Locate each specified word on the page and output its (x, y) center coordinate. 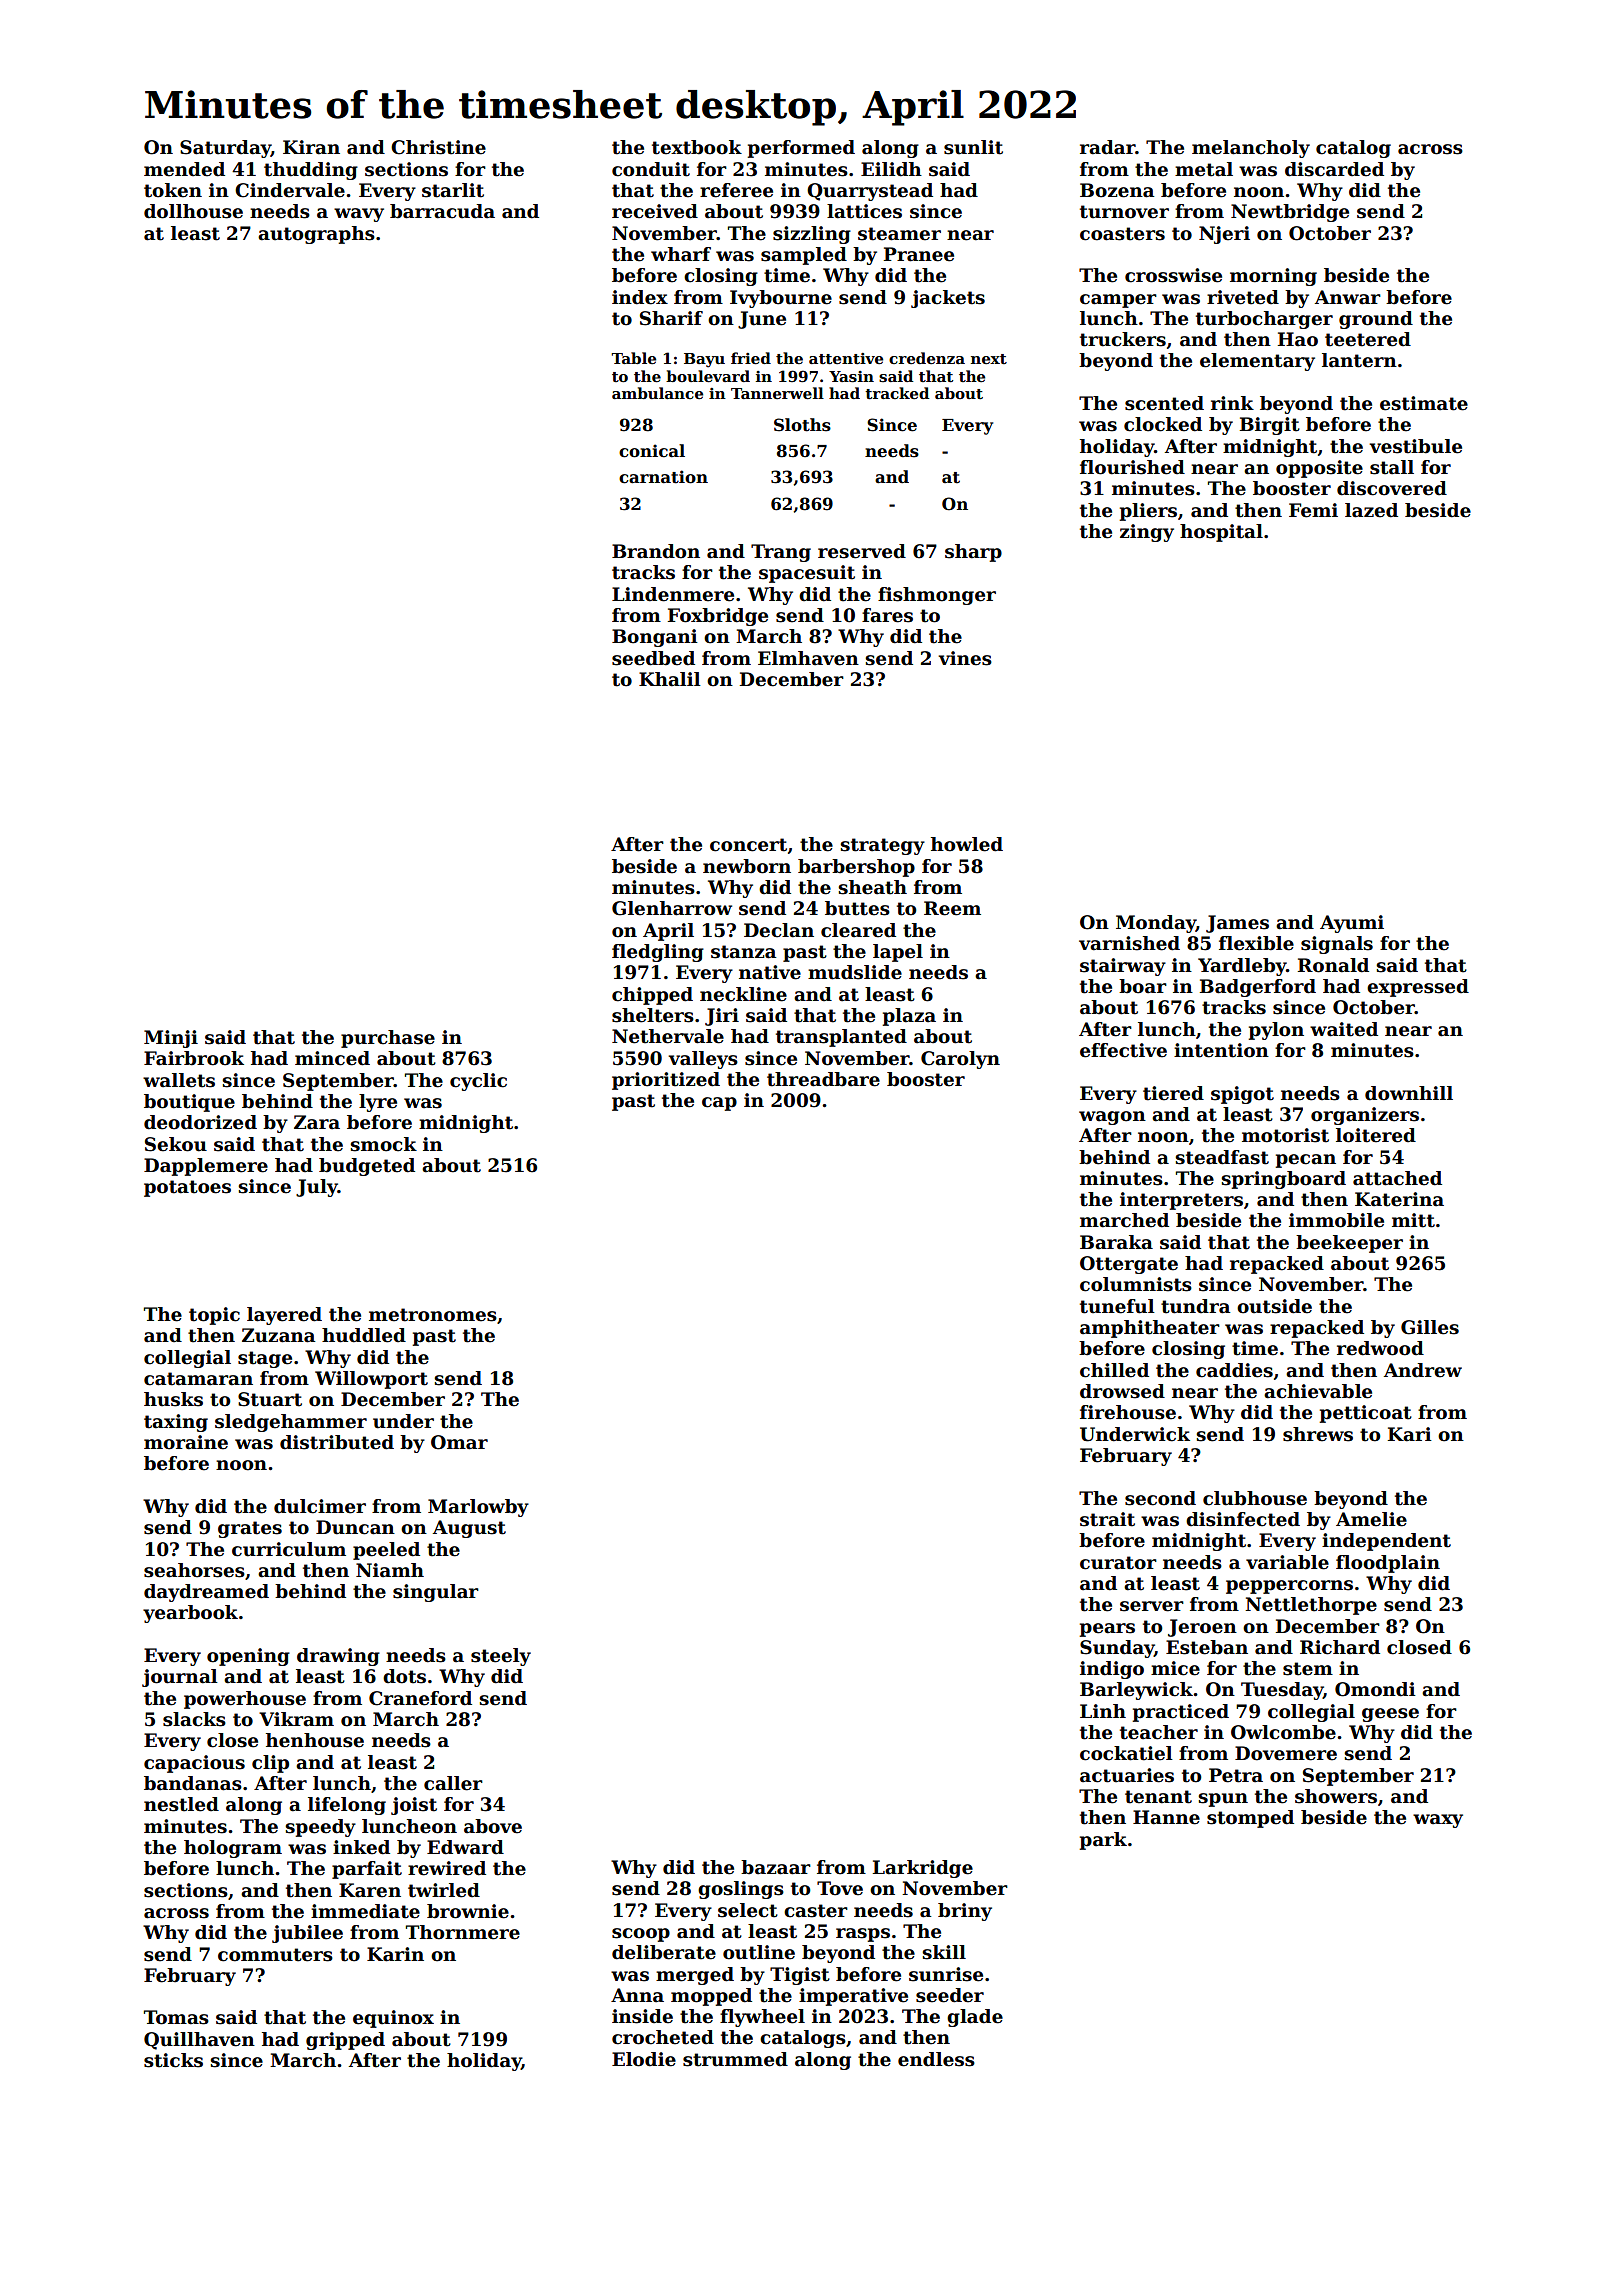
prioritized (666, 1081)
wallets (179, 1080)
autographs (316, 235)
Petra (1236, 1775)
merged (695, 1976)
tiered (1173, 1093)
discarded (1334, 169)
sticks (173, 2060)
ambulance (657, 393)
